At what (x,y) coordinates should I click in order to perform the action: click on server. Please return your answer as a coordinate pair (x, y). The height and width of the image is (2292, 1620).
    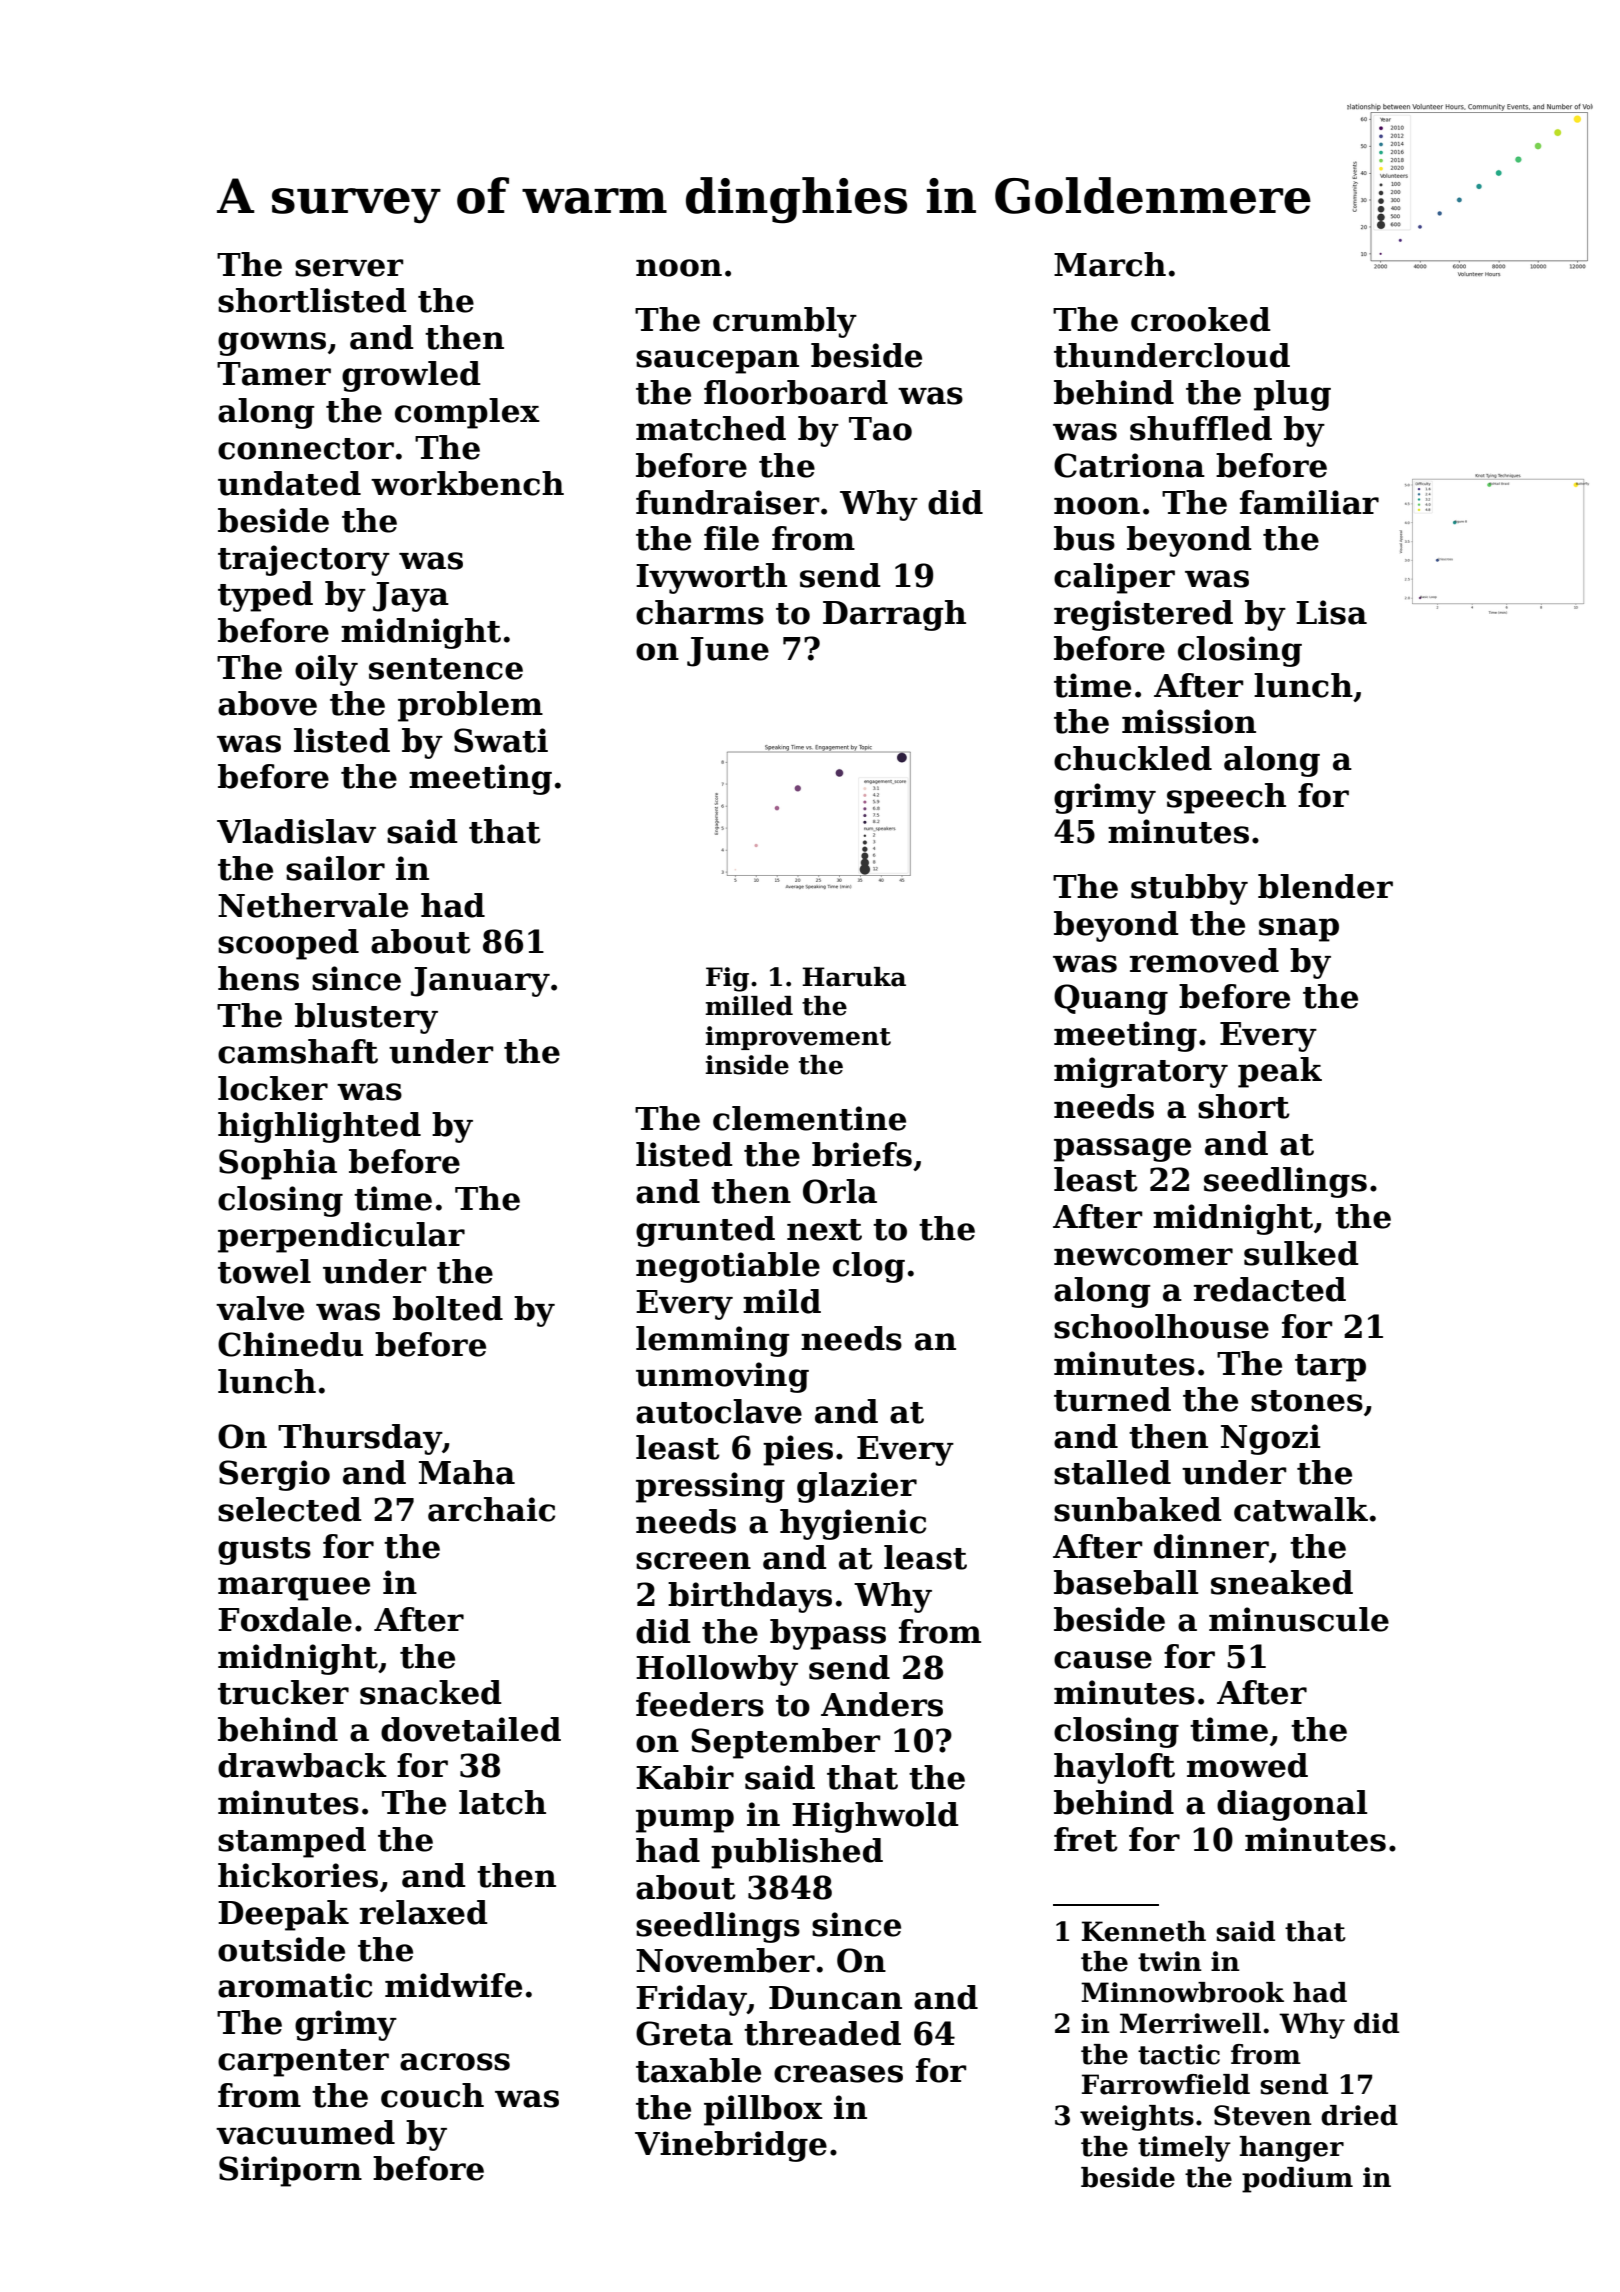
    Looking at the image, I should click on (349, 268).
